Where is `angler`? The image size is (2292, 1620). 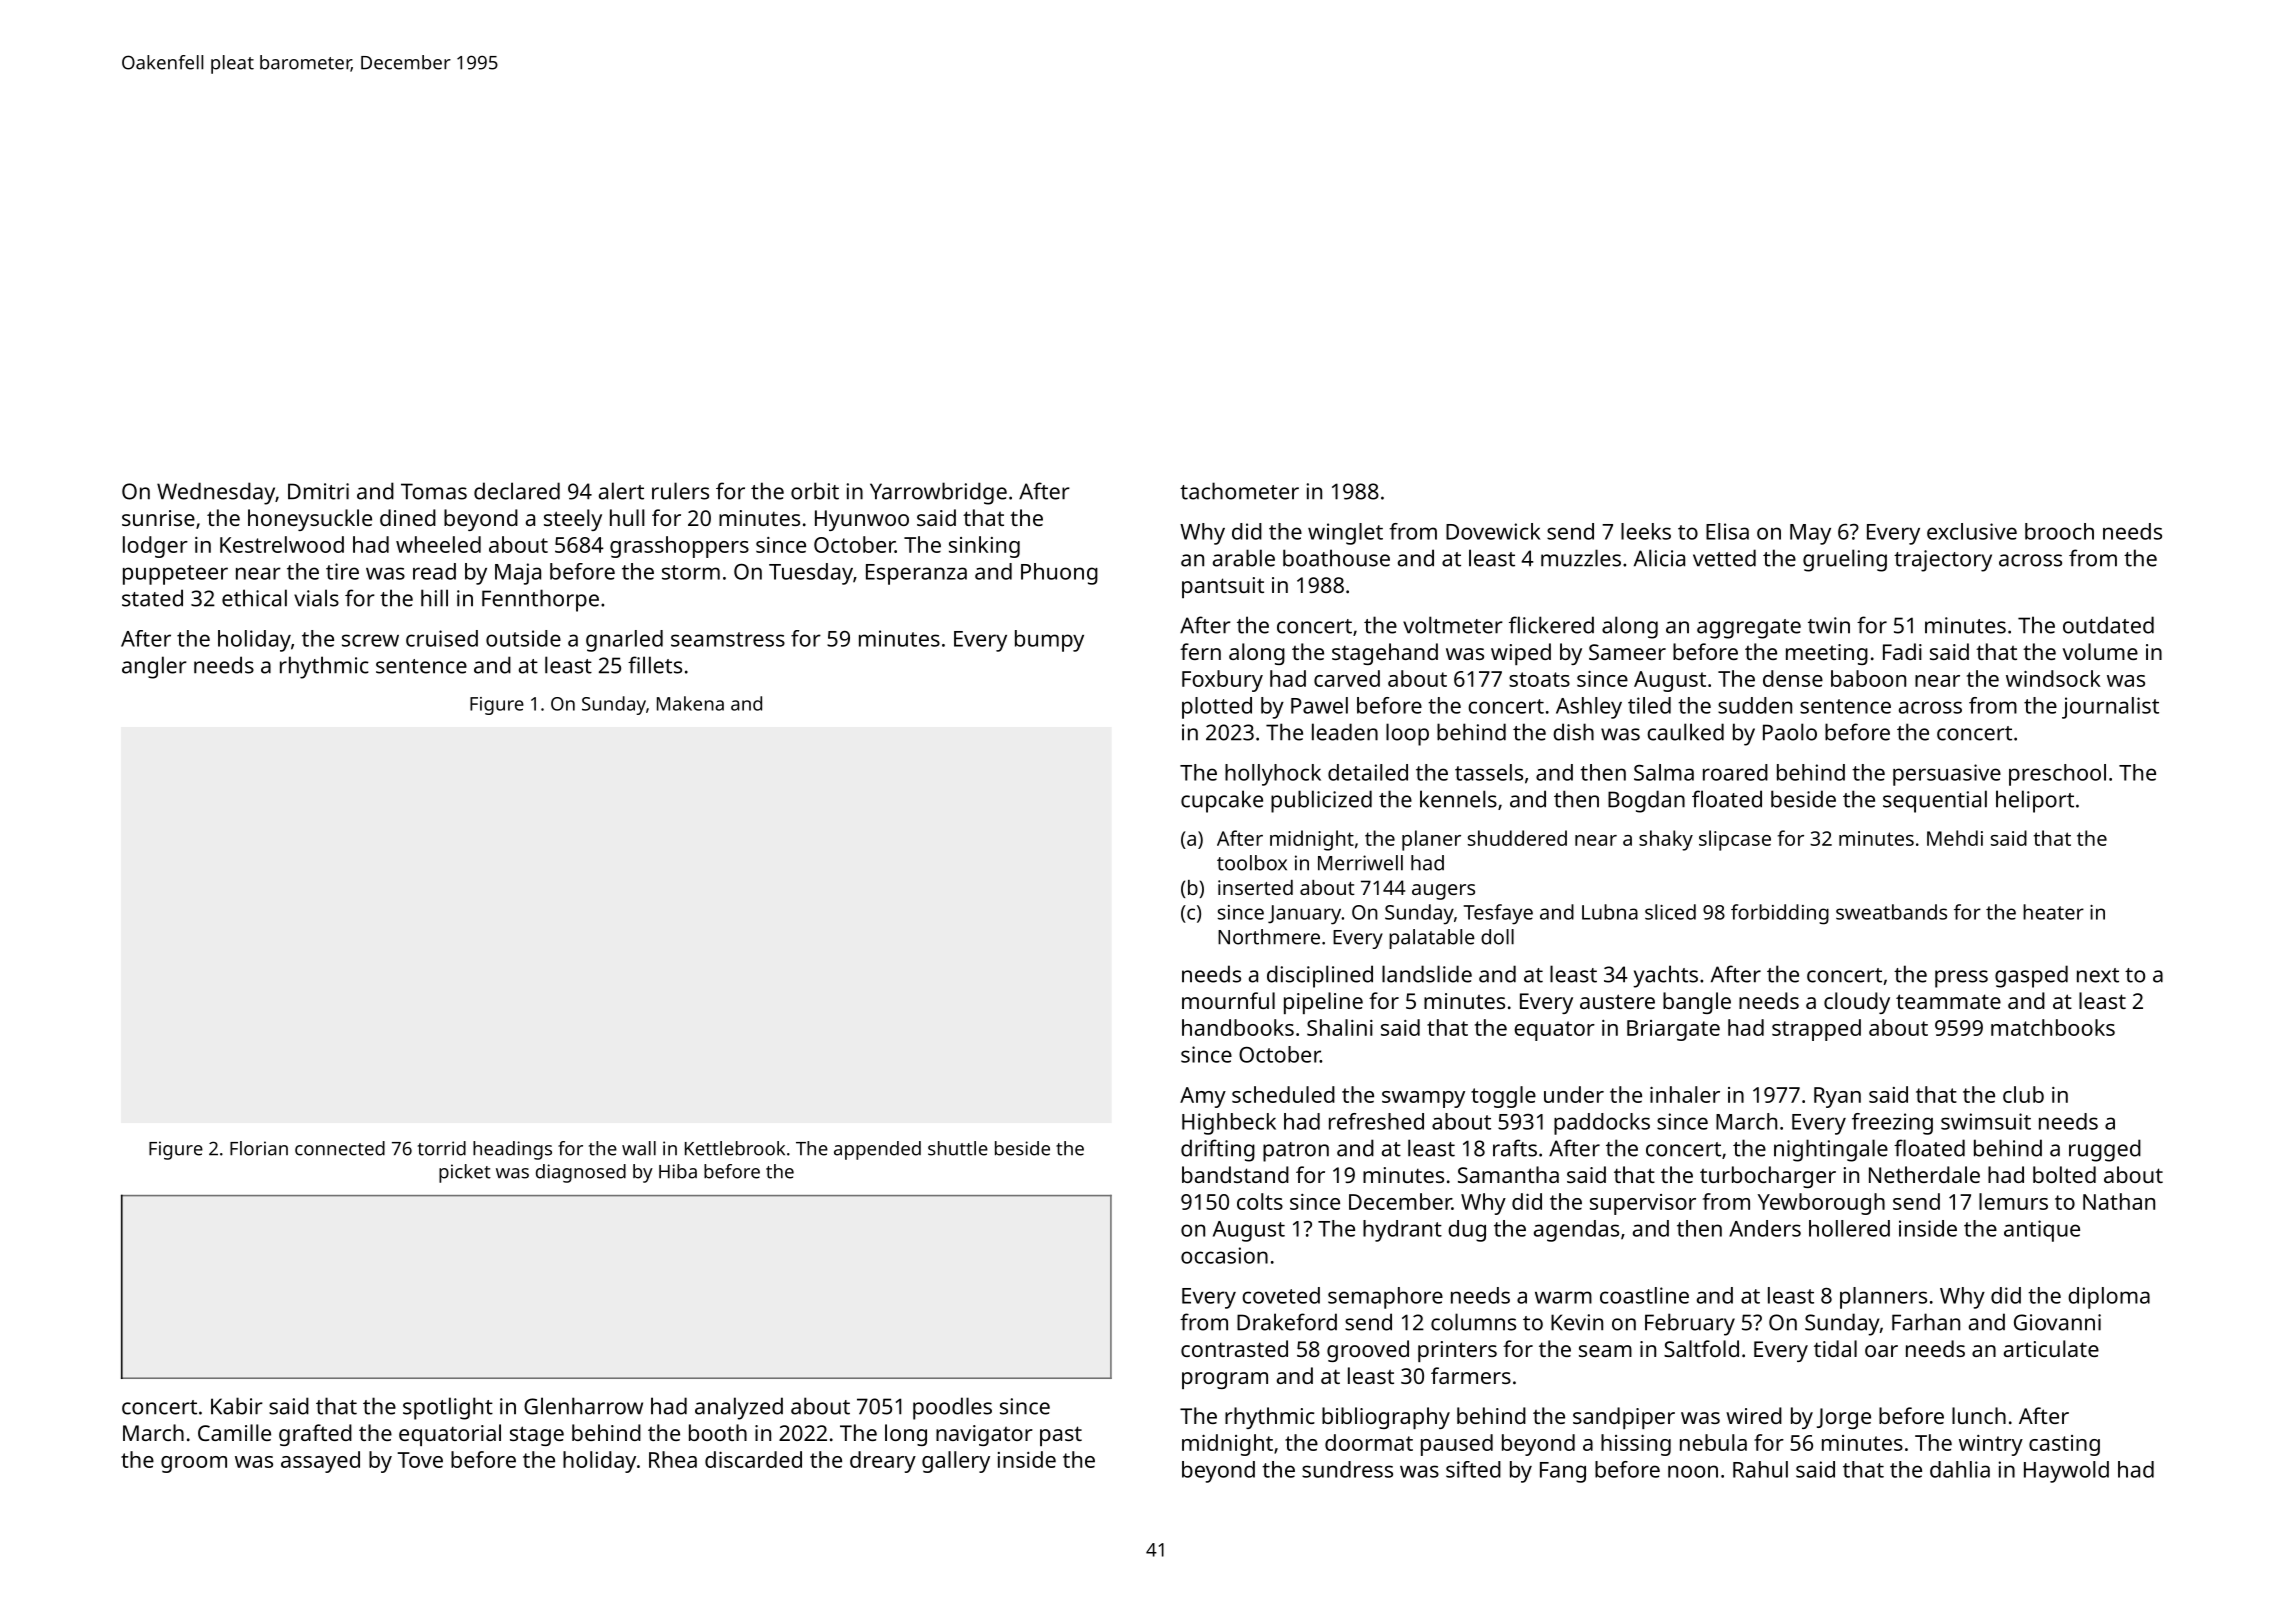 angler is located at coordinates (154, 667).
